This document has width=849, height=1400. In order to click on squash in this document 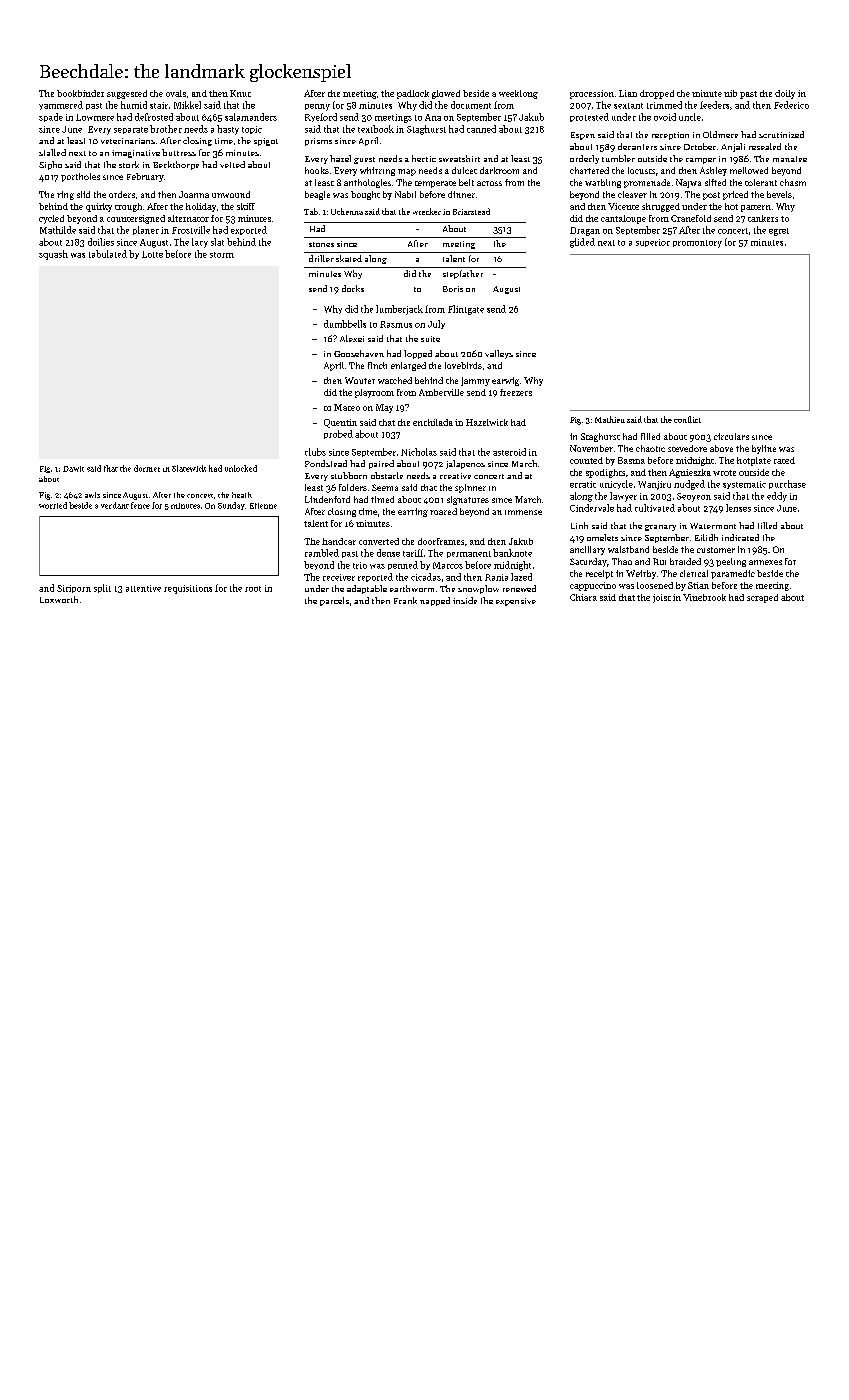, I will do `click(53, 255)`.
